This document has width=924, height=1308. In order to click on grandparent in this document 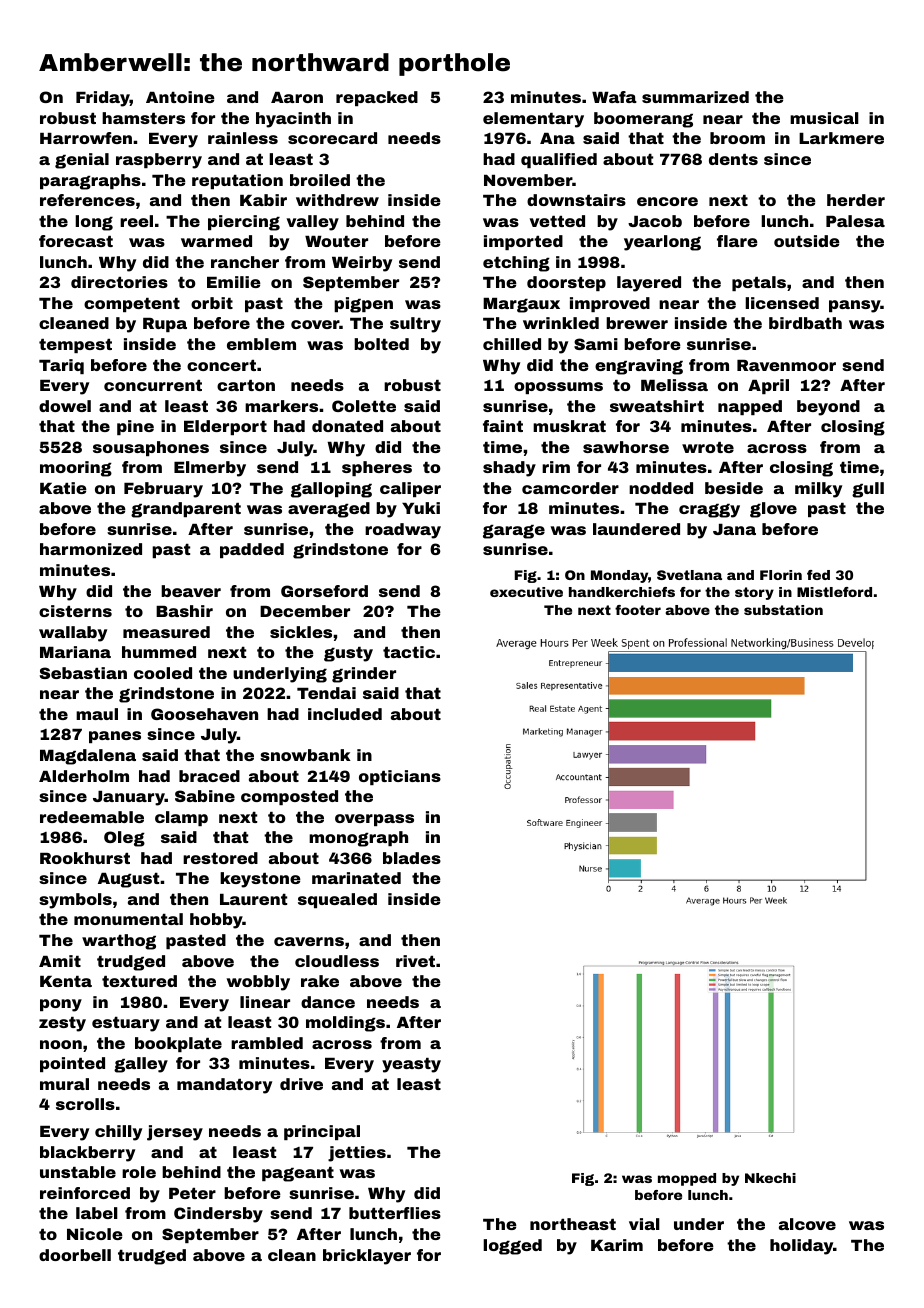, I will do `click(186, 510)`.
